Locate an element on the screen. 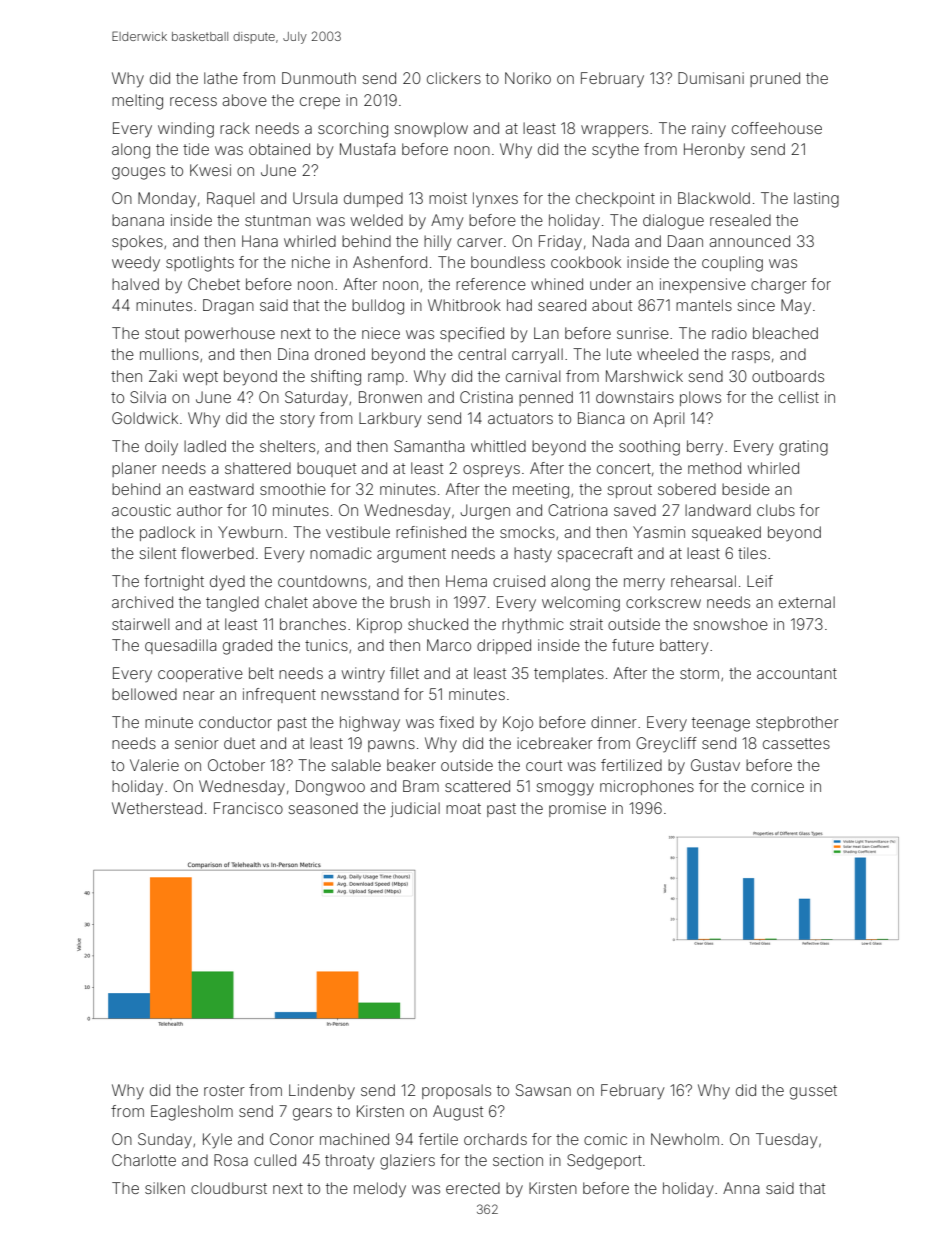 The image size is (952, 1233). moat is located at coordinates (463, 808).
